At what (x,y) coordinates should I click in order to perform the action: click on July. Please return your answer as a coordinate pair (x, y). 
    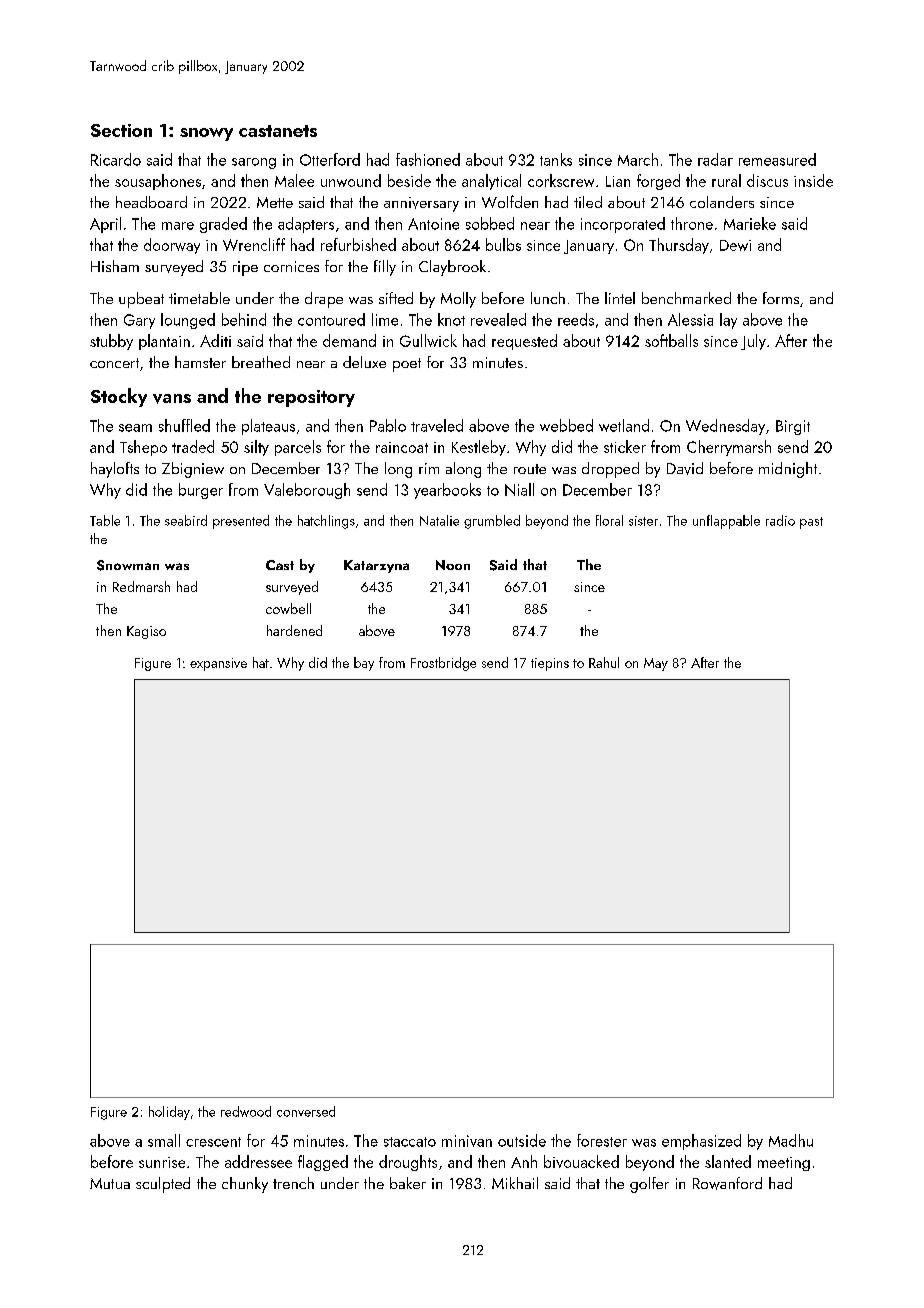
    Looking at the image, I should click on (753, 342).
